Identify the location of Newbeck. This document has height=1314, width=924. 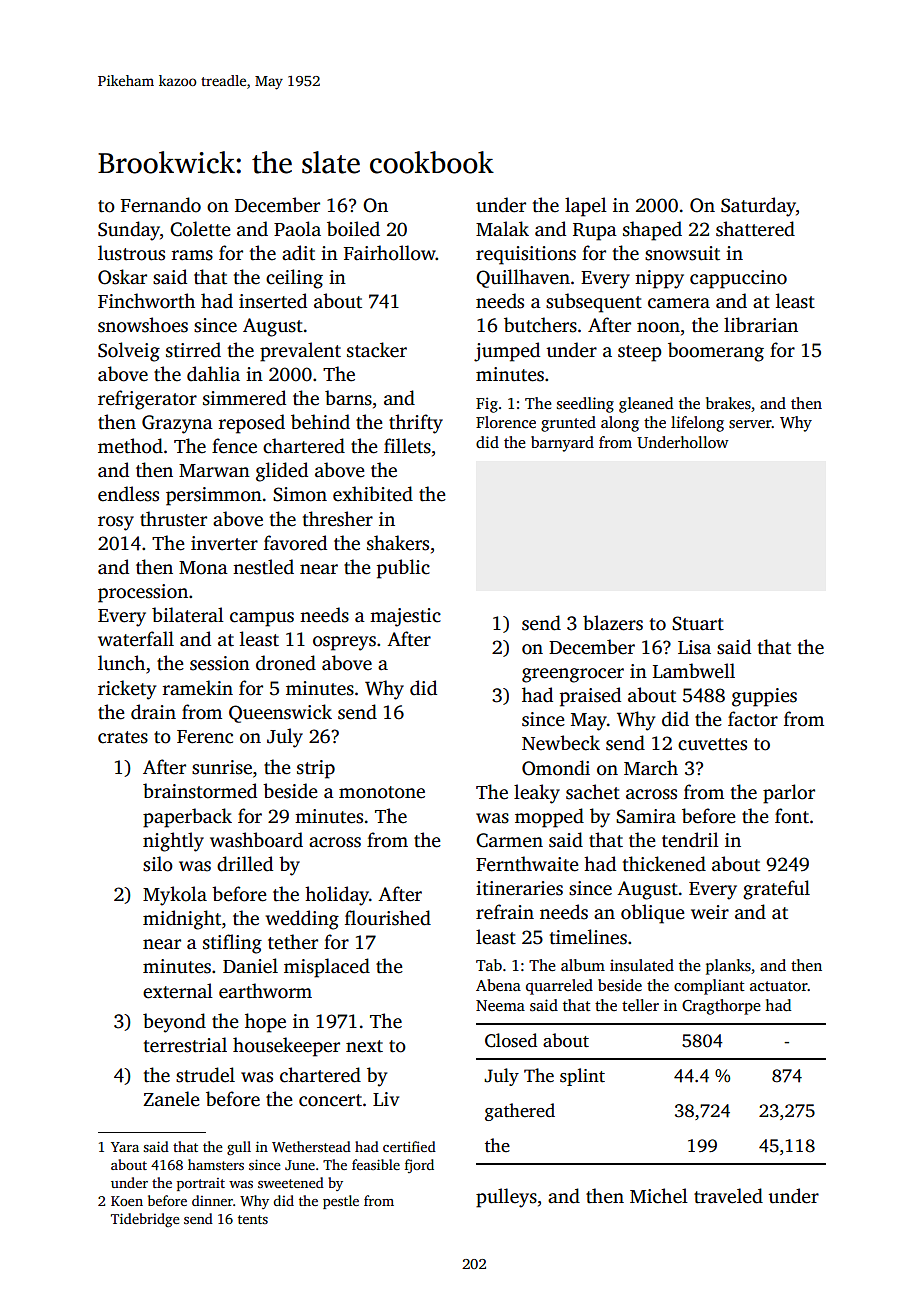
(561, 743).
